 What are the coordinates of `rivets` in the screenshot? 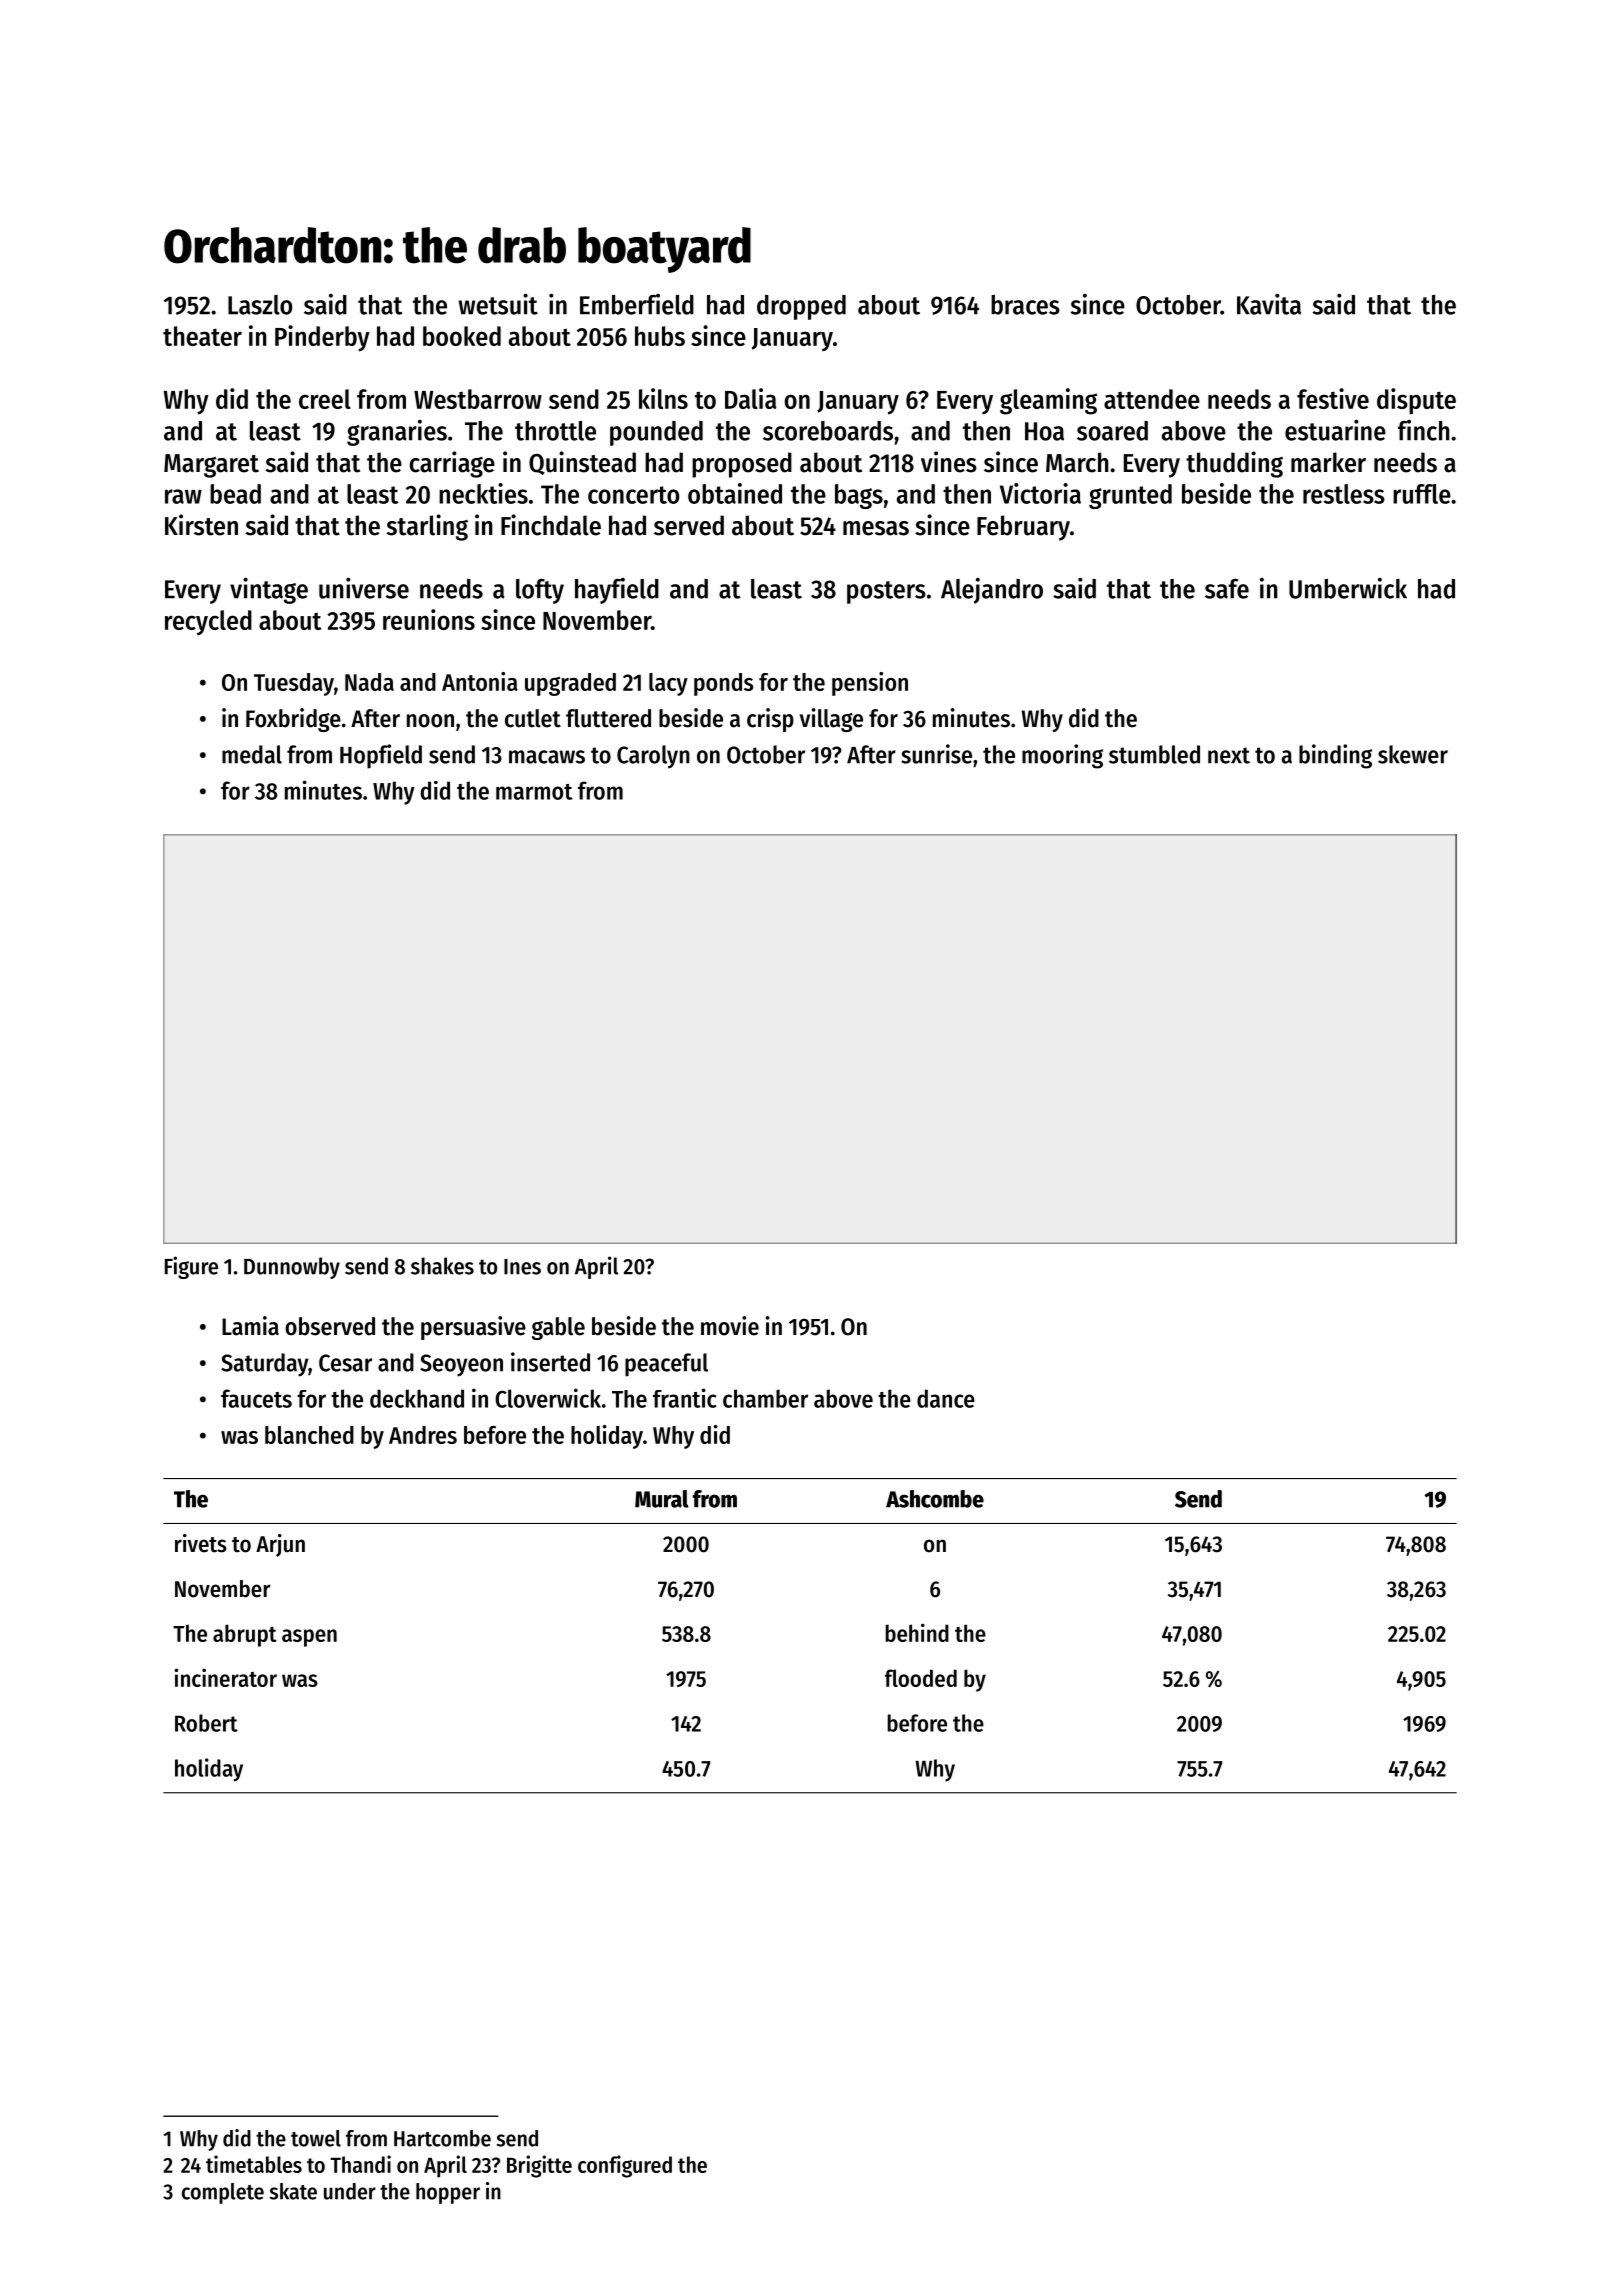 It's located at (201, 1543).
